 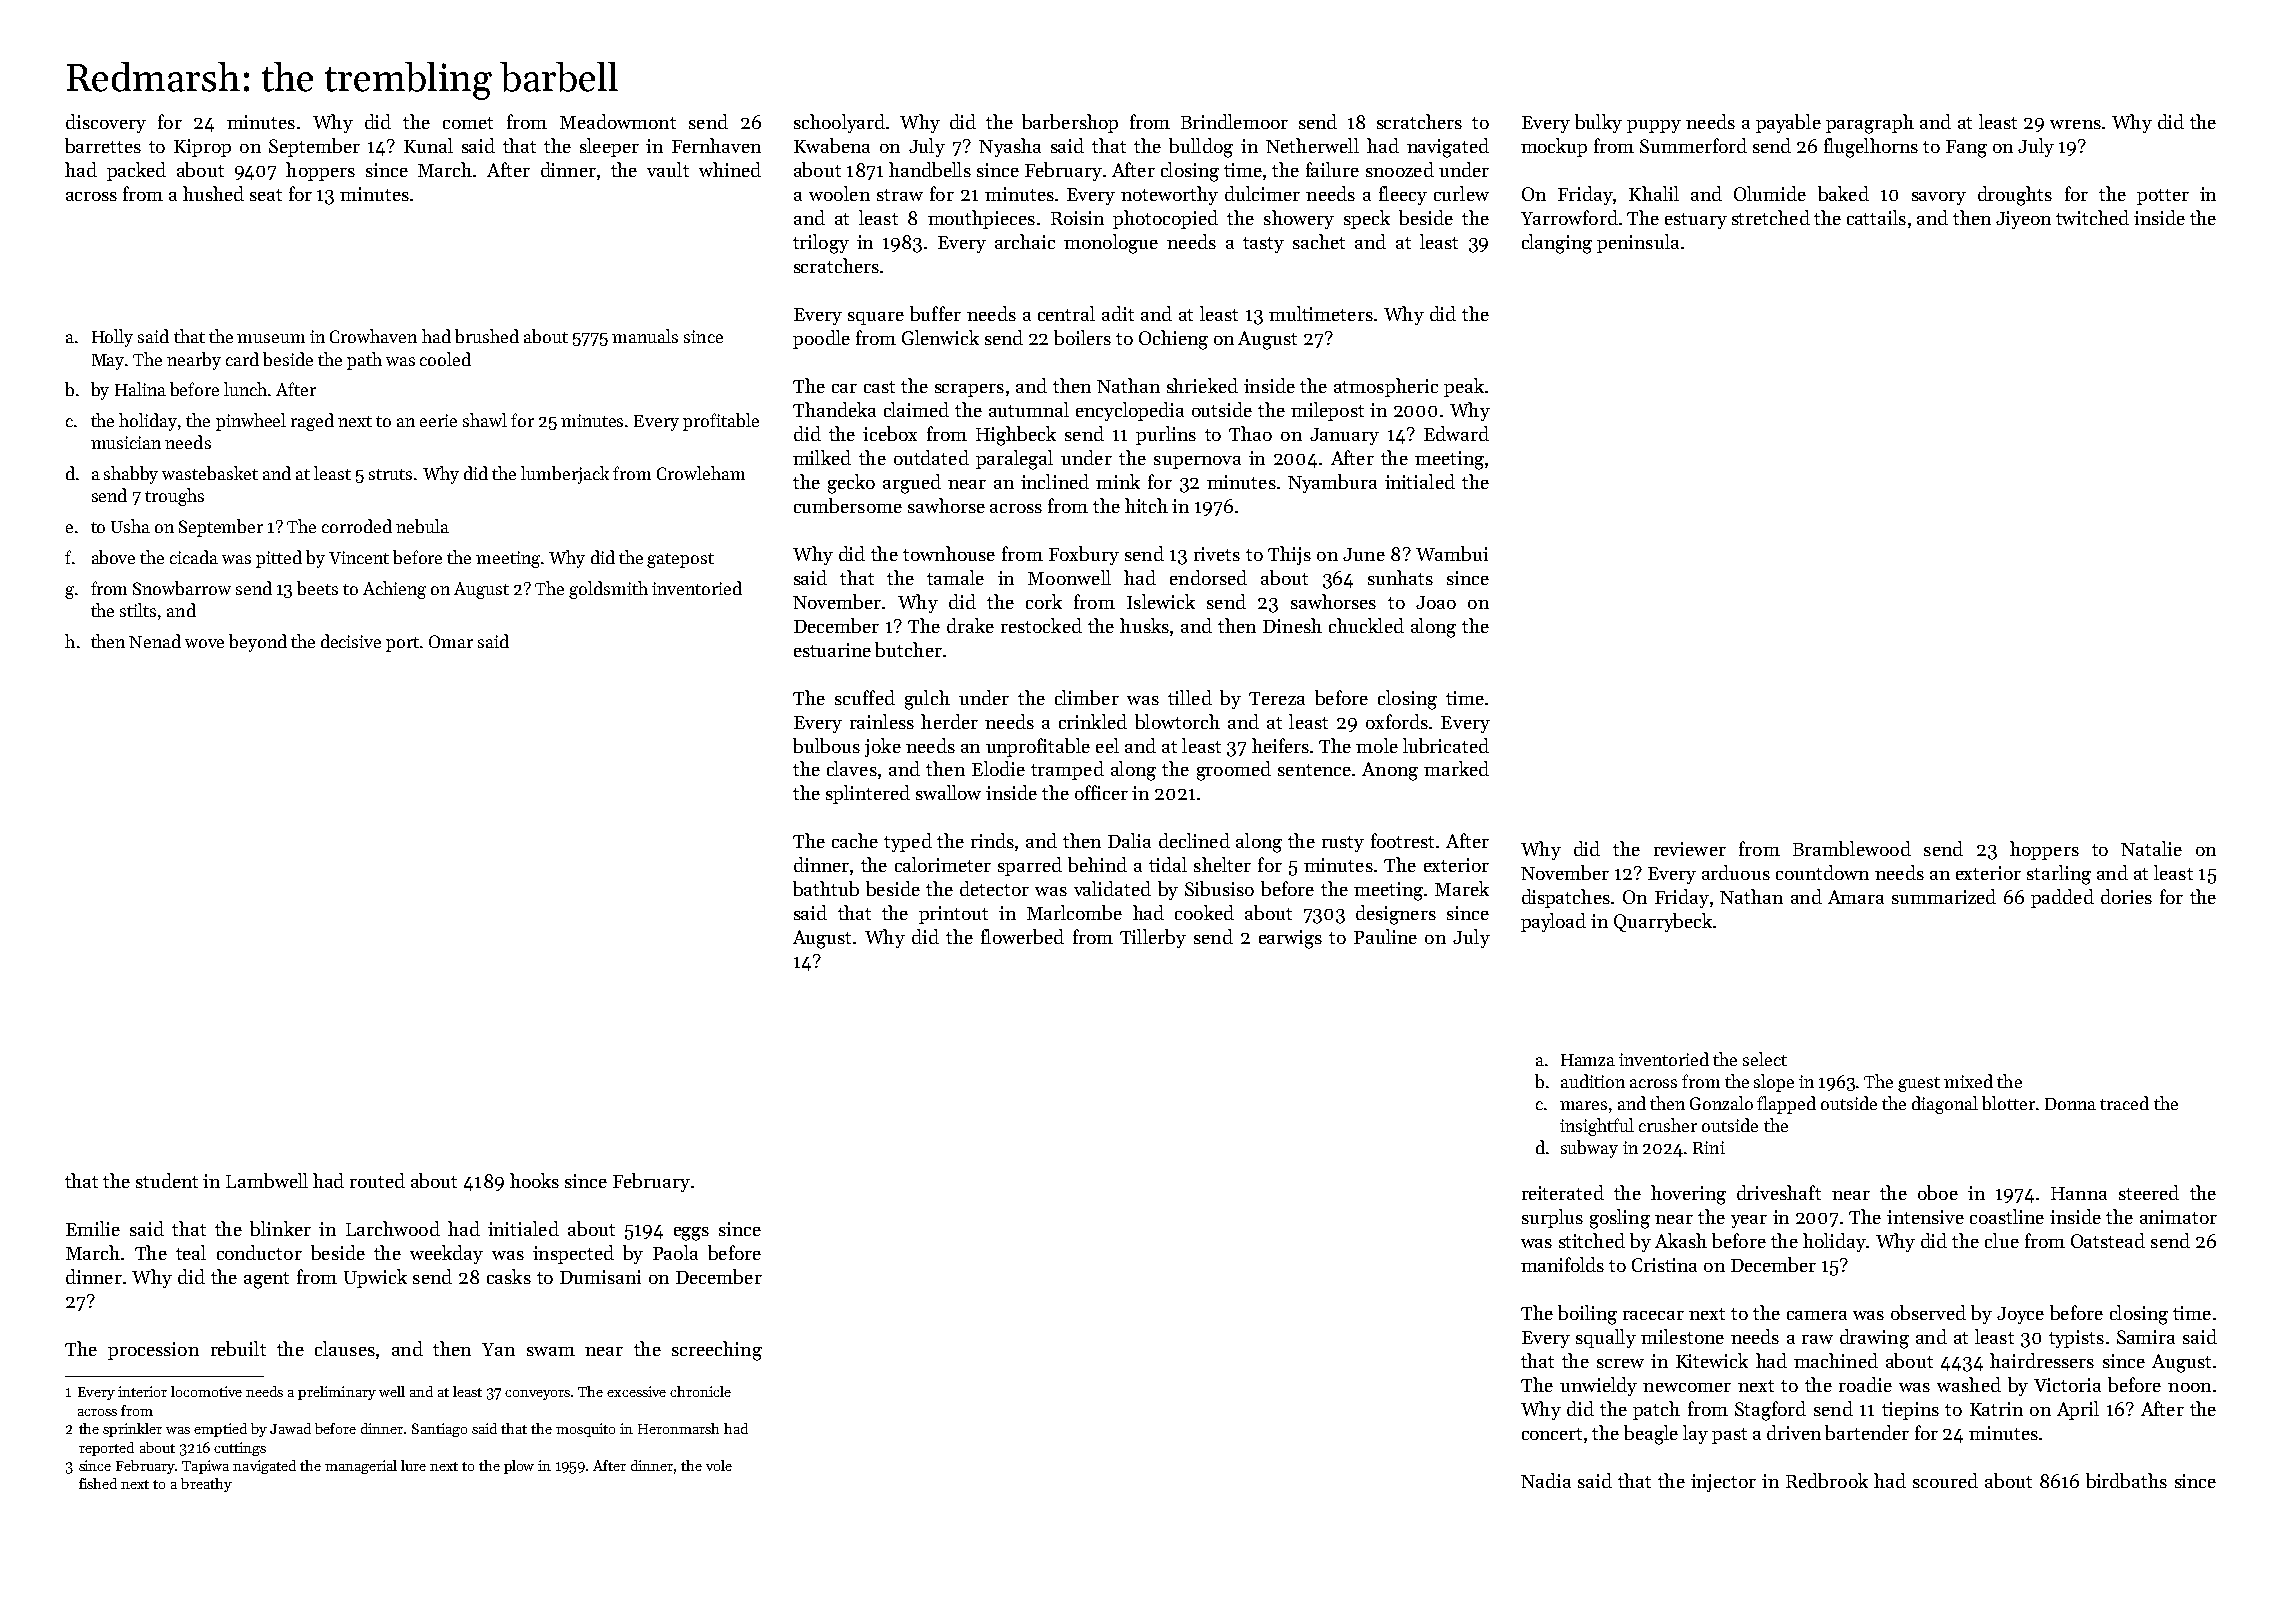 What do you see at coordinates (2146, 1337) in the document?
I see `Samira` at bounding box center [2146, 1337].
